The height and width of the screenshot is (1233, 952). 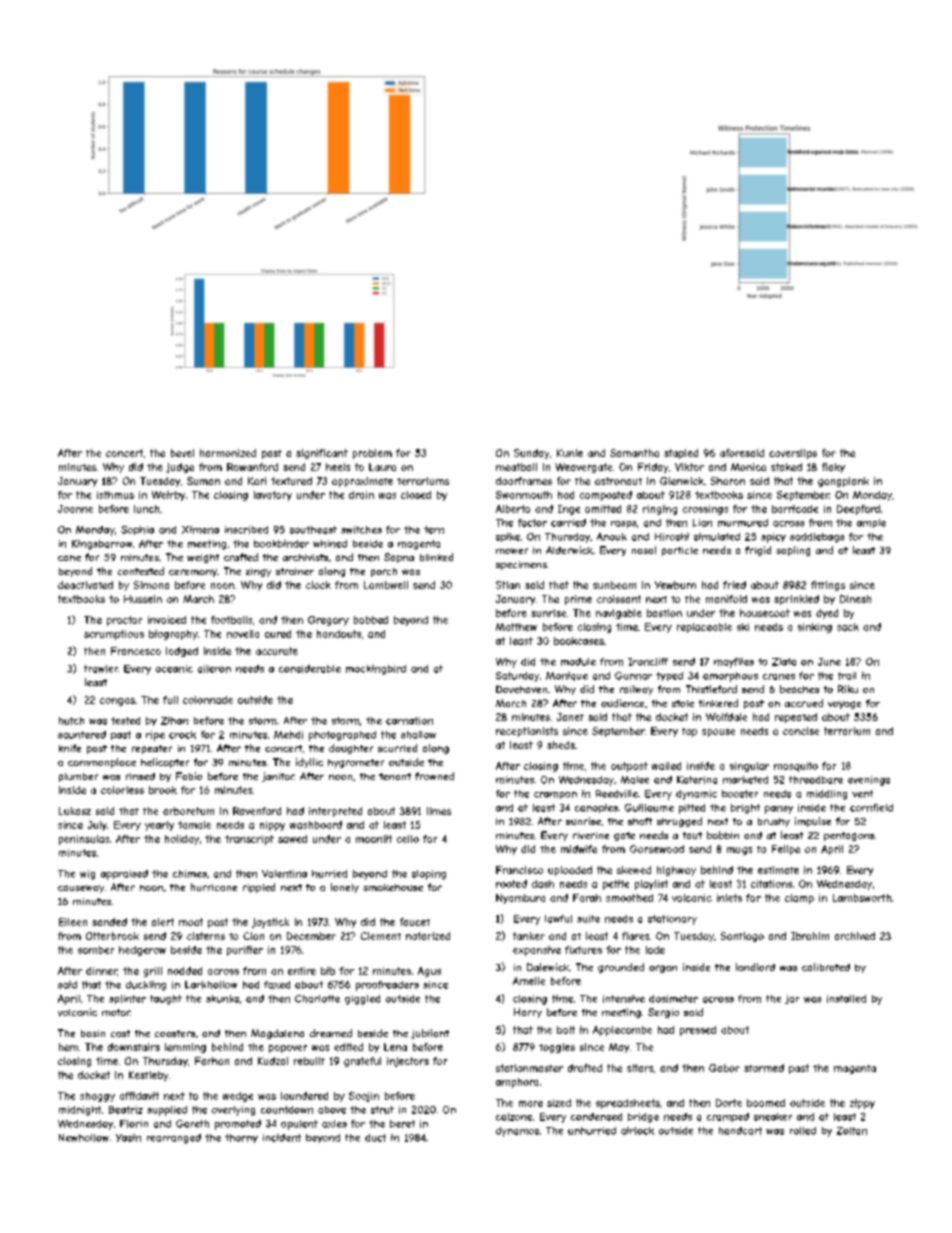 I want to click on Yasin, so click(x=128, y=1138).
